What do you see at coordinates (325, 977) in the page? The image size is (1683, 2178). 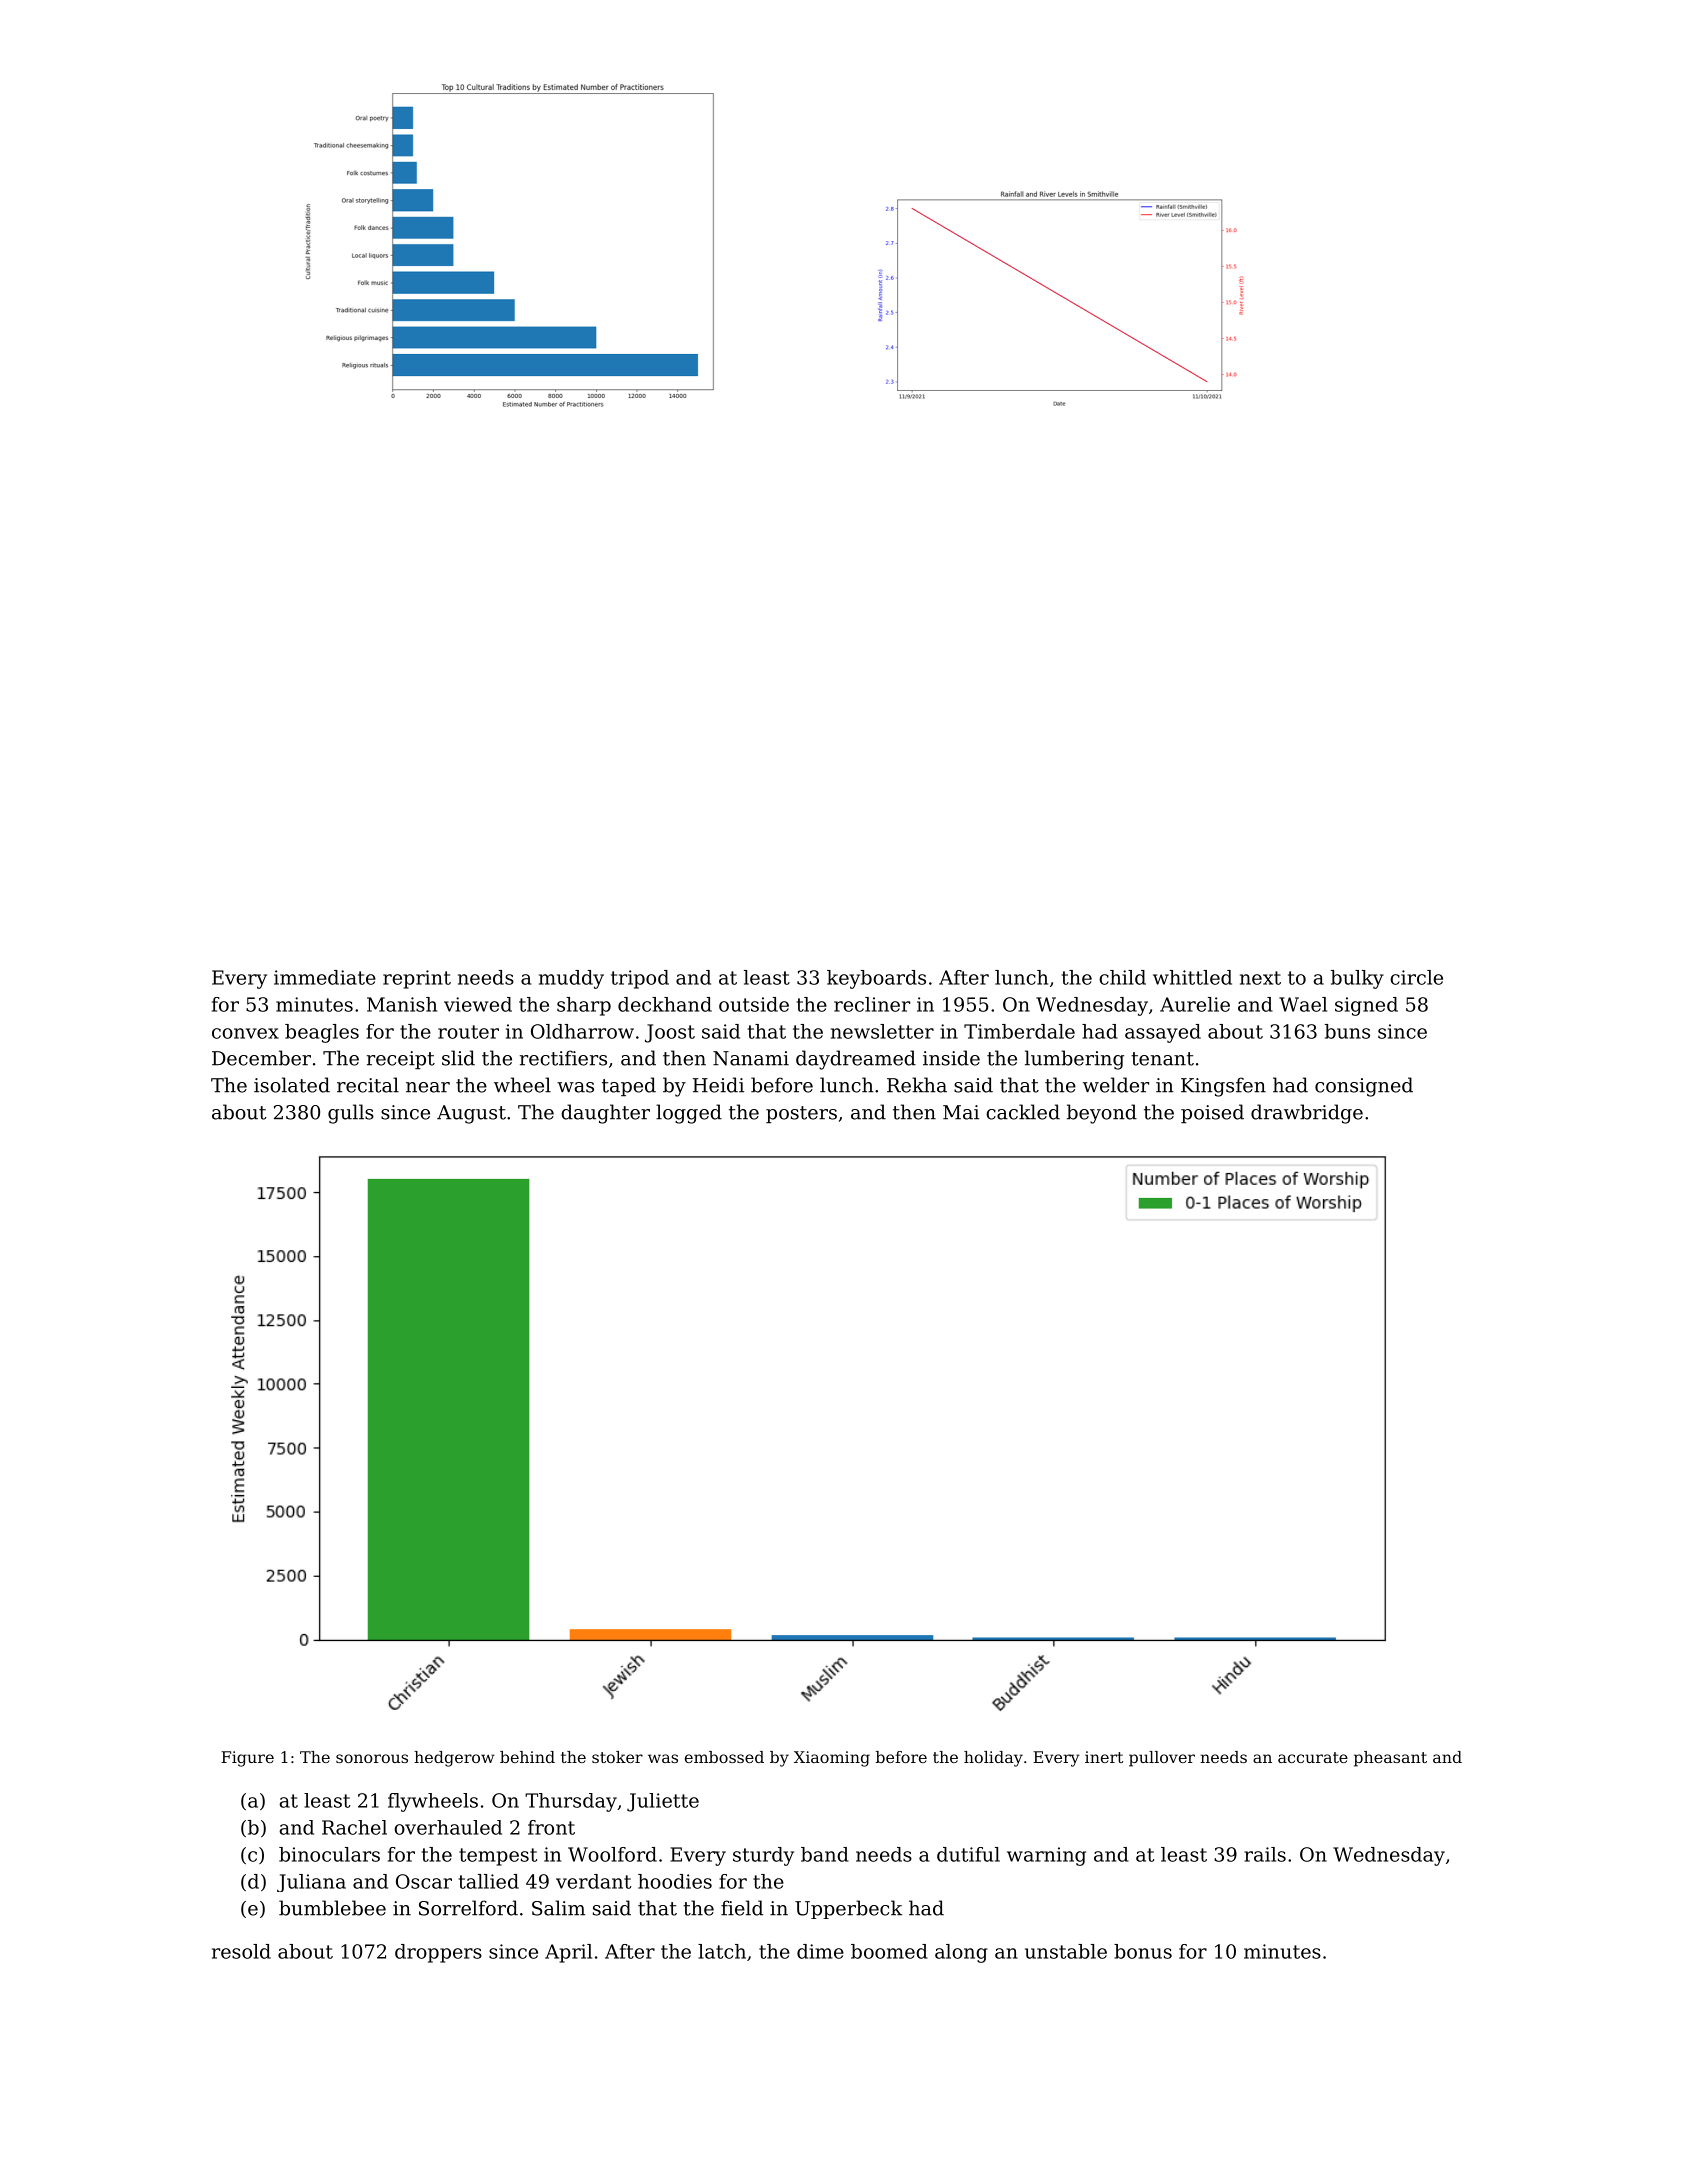 I see `immediate` at bounding box center [325, 977].
